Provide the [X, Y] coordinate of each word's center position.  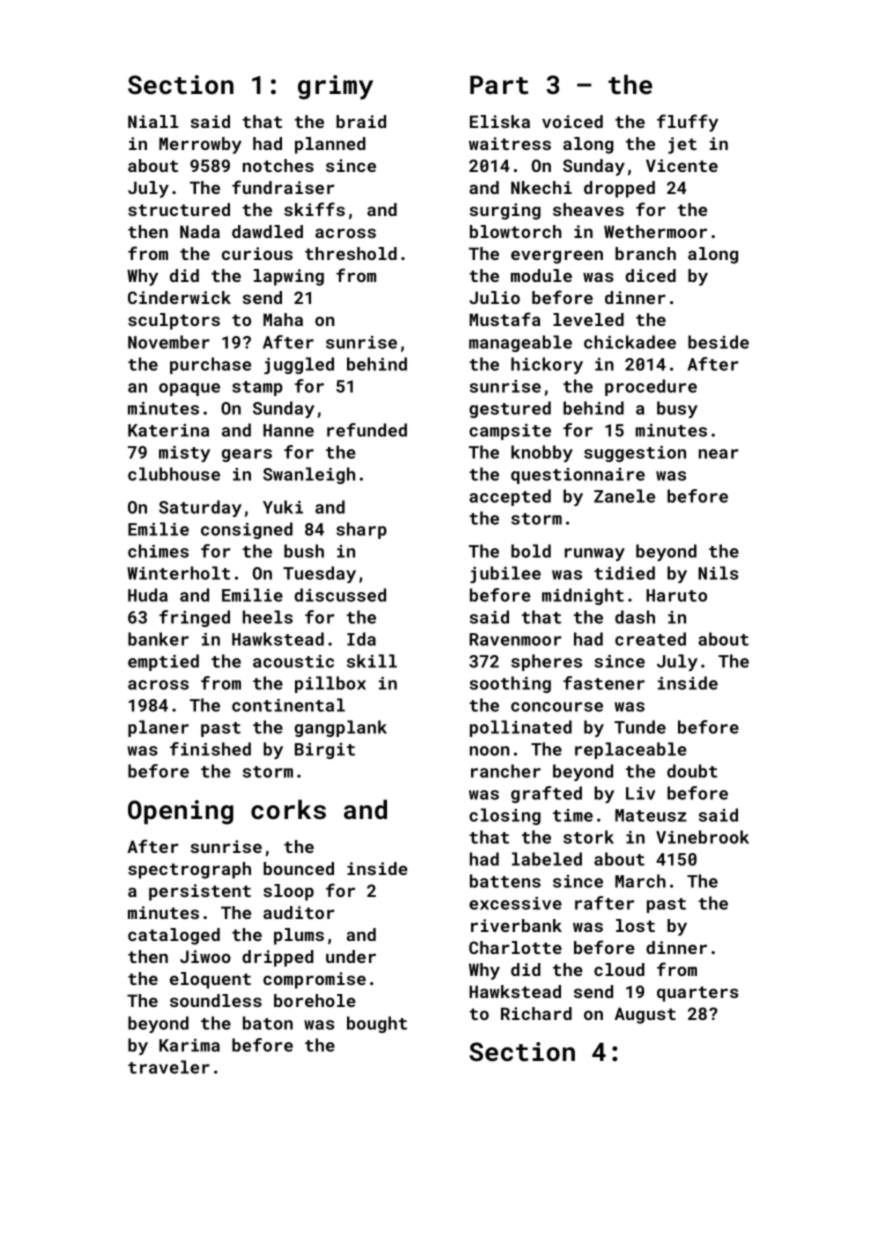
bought [377, 1024]
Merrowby [200, 145]
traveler [169, 1067]
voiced [572, 121]
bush [304, 551]
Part [499, 85]
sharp [361, 530]
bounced [299, 868]
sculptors [174, 321]
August [645, 1015]
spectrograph [189, 870]
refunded [367, 430]
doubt [692, 771]
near [718, 454]
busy [677, 409]
